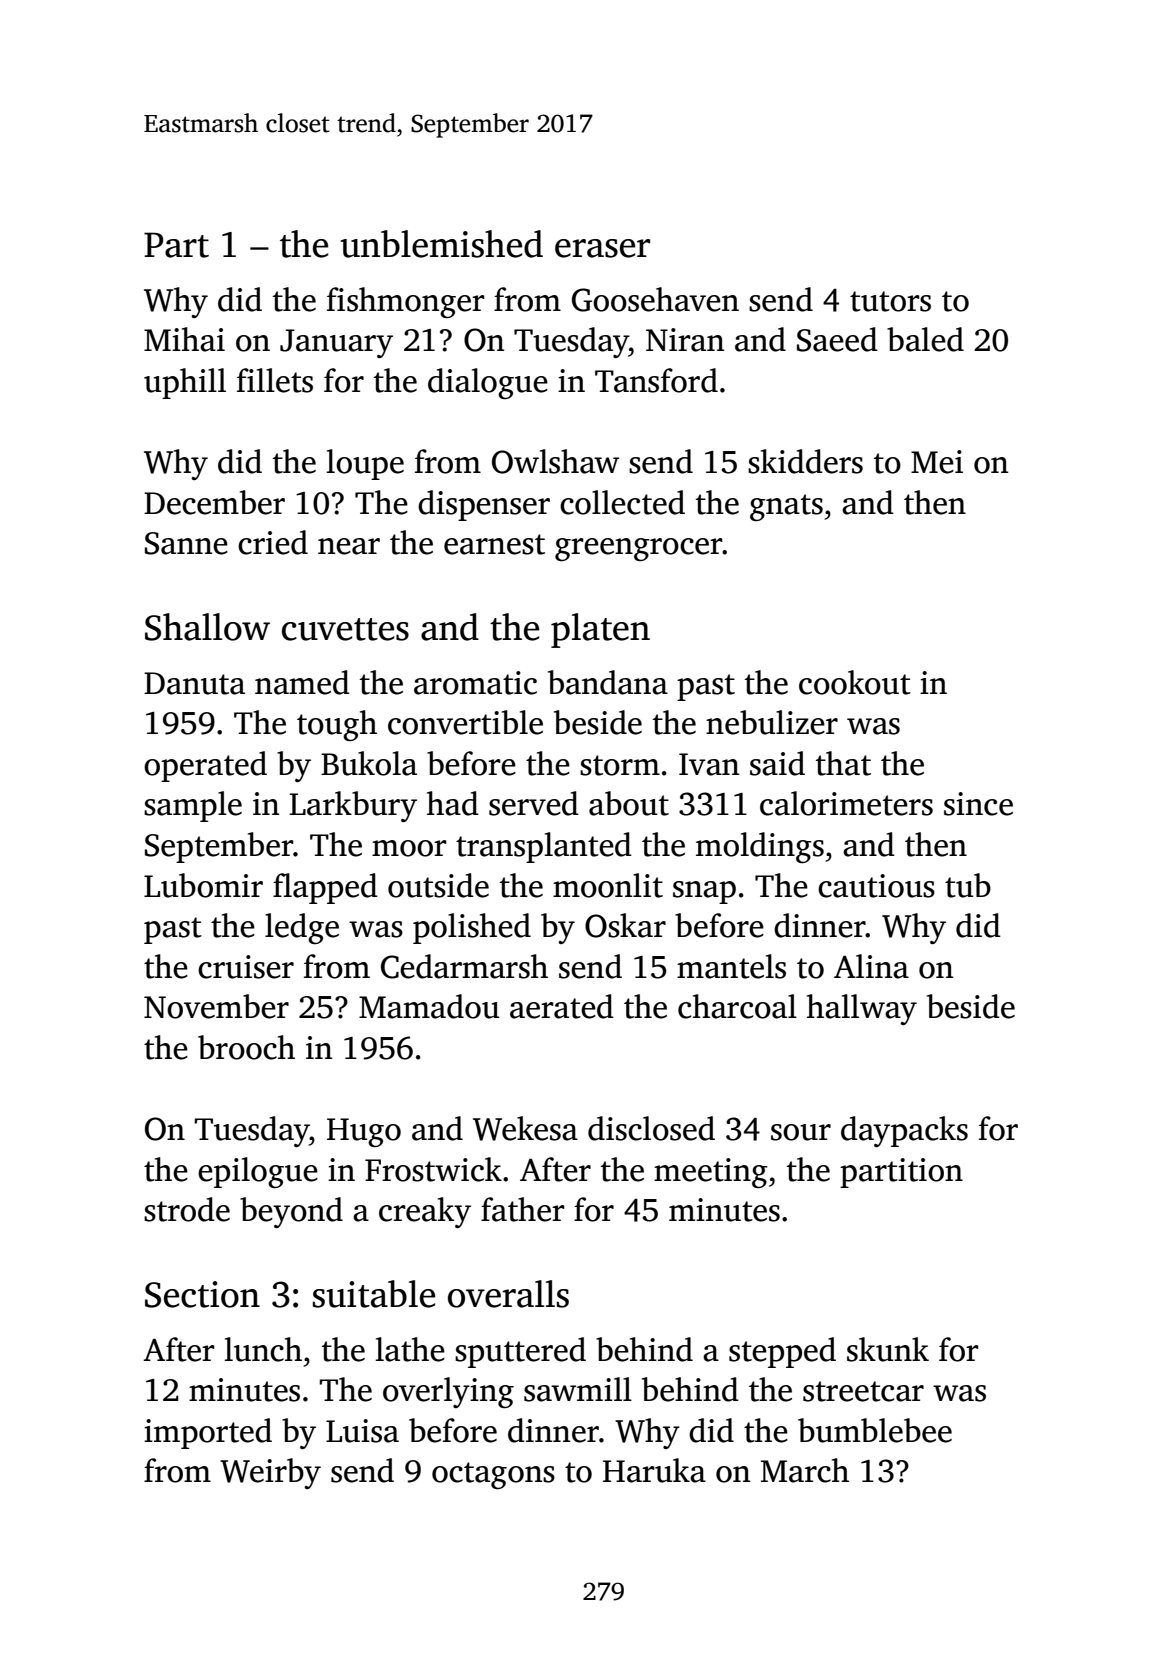  Describe the element at coordinates (772, 722) in the page. I see `nebulizer` at that location.
